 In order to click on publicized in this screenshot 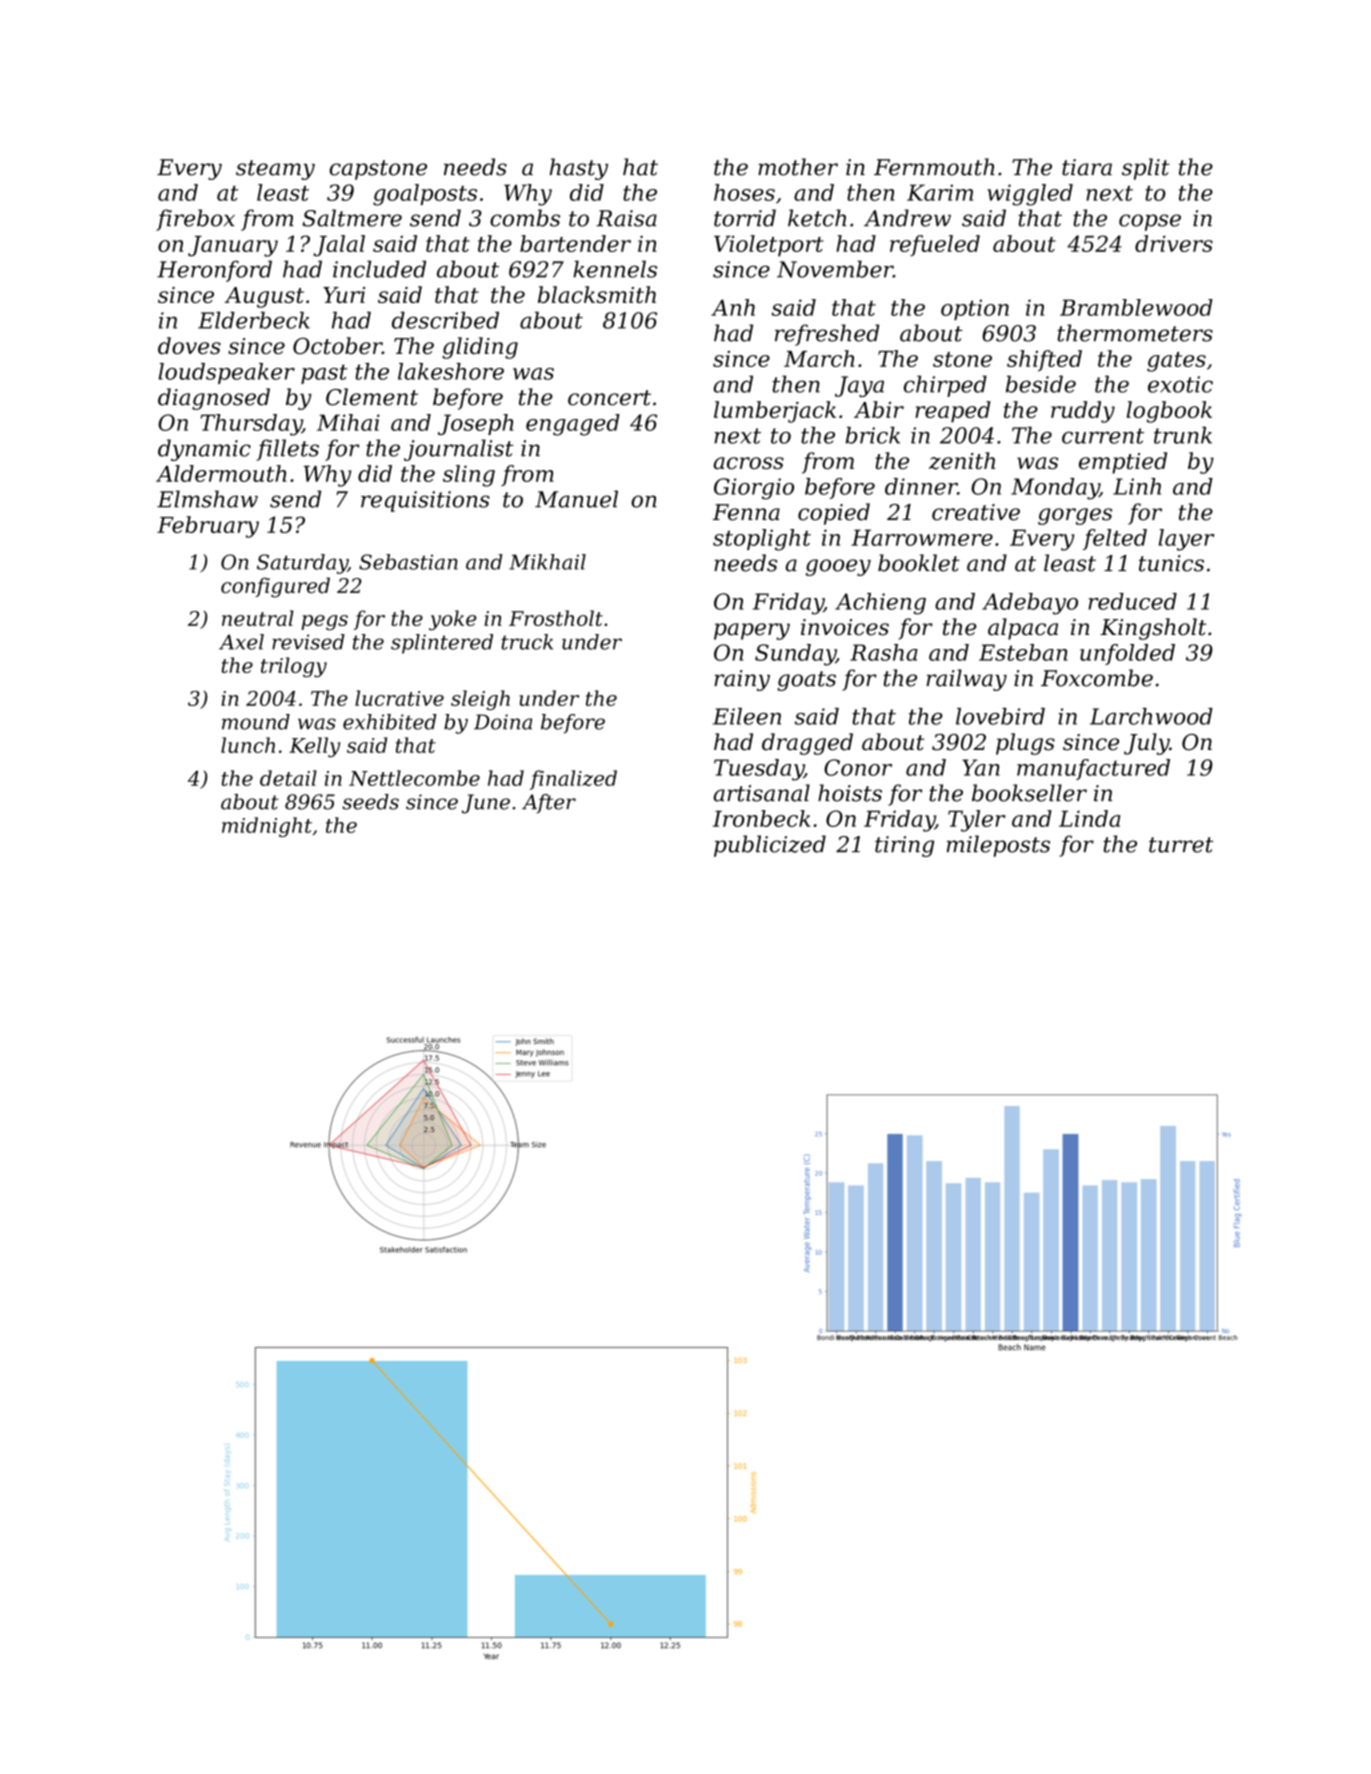, I will do `click(770, 846)`.
